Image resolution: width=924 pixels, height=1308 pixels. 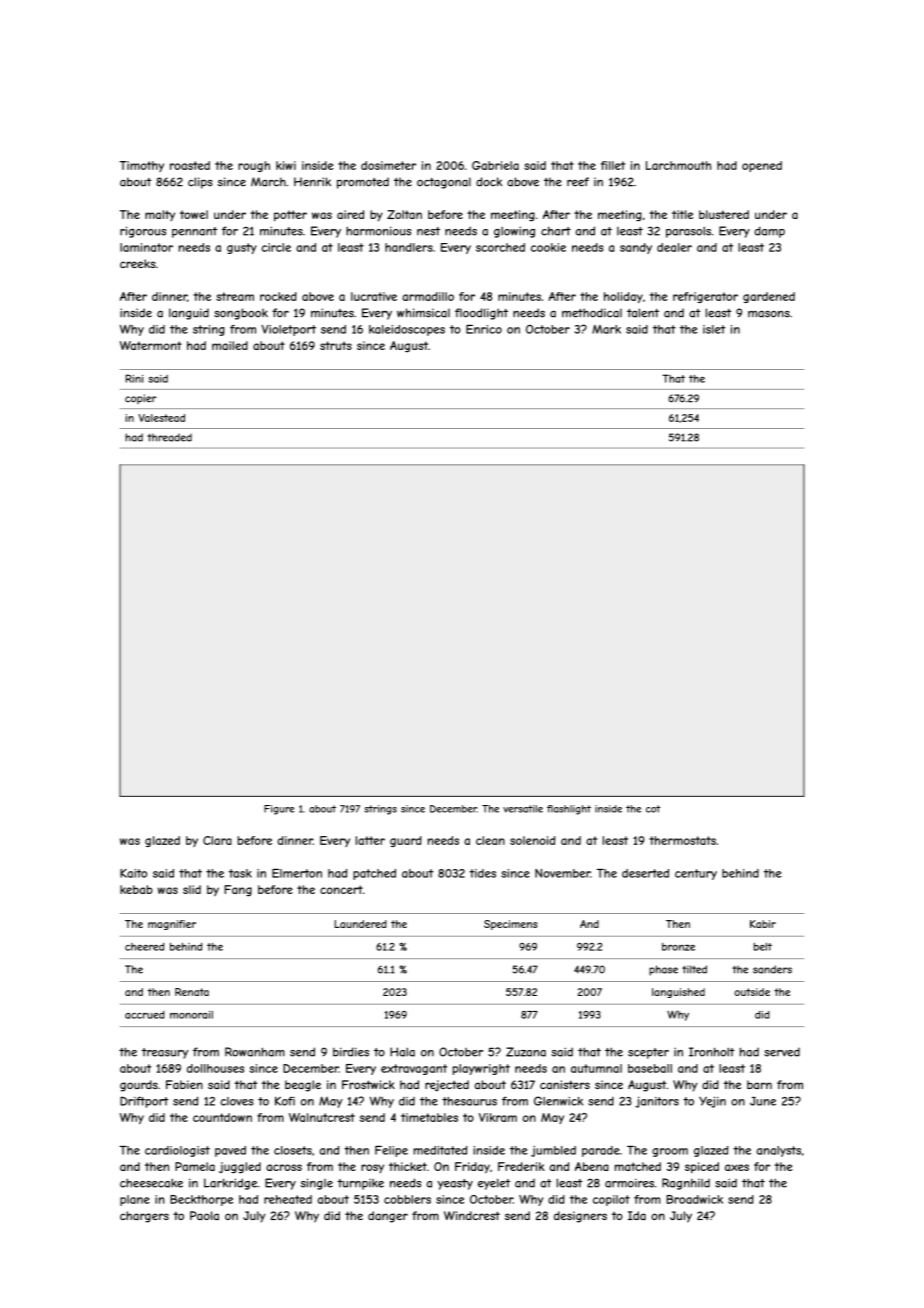 I want to click on Kabir, so click(x=763, y=924).
